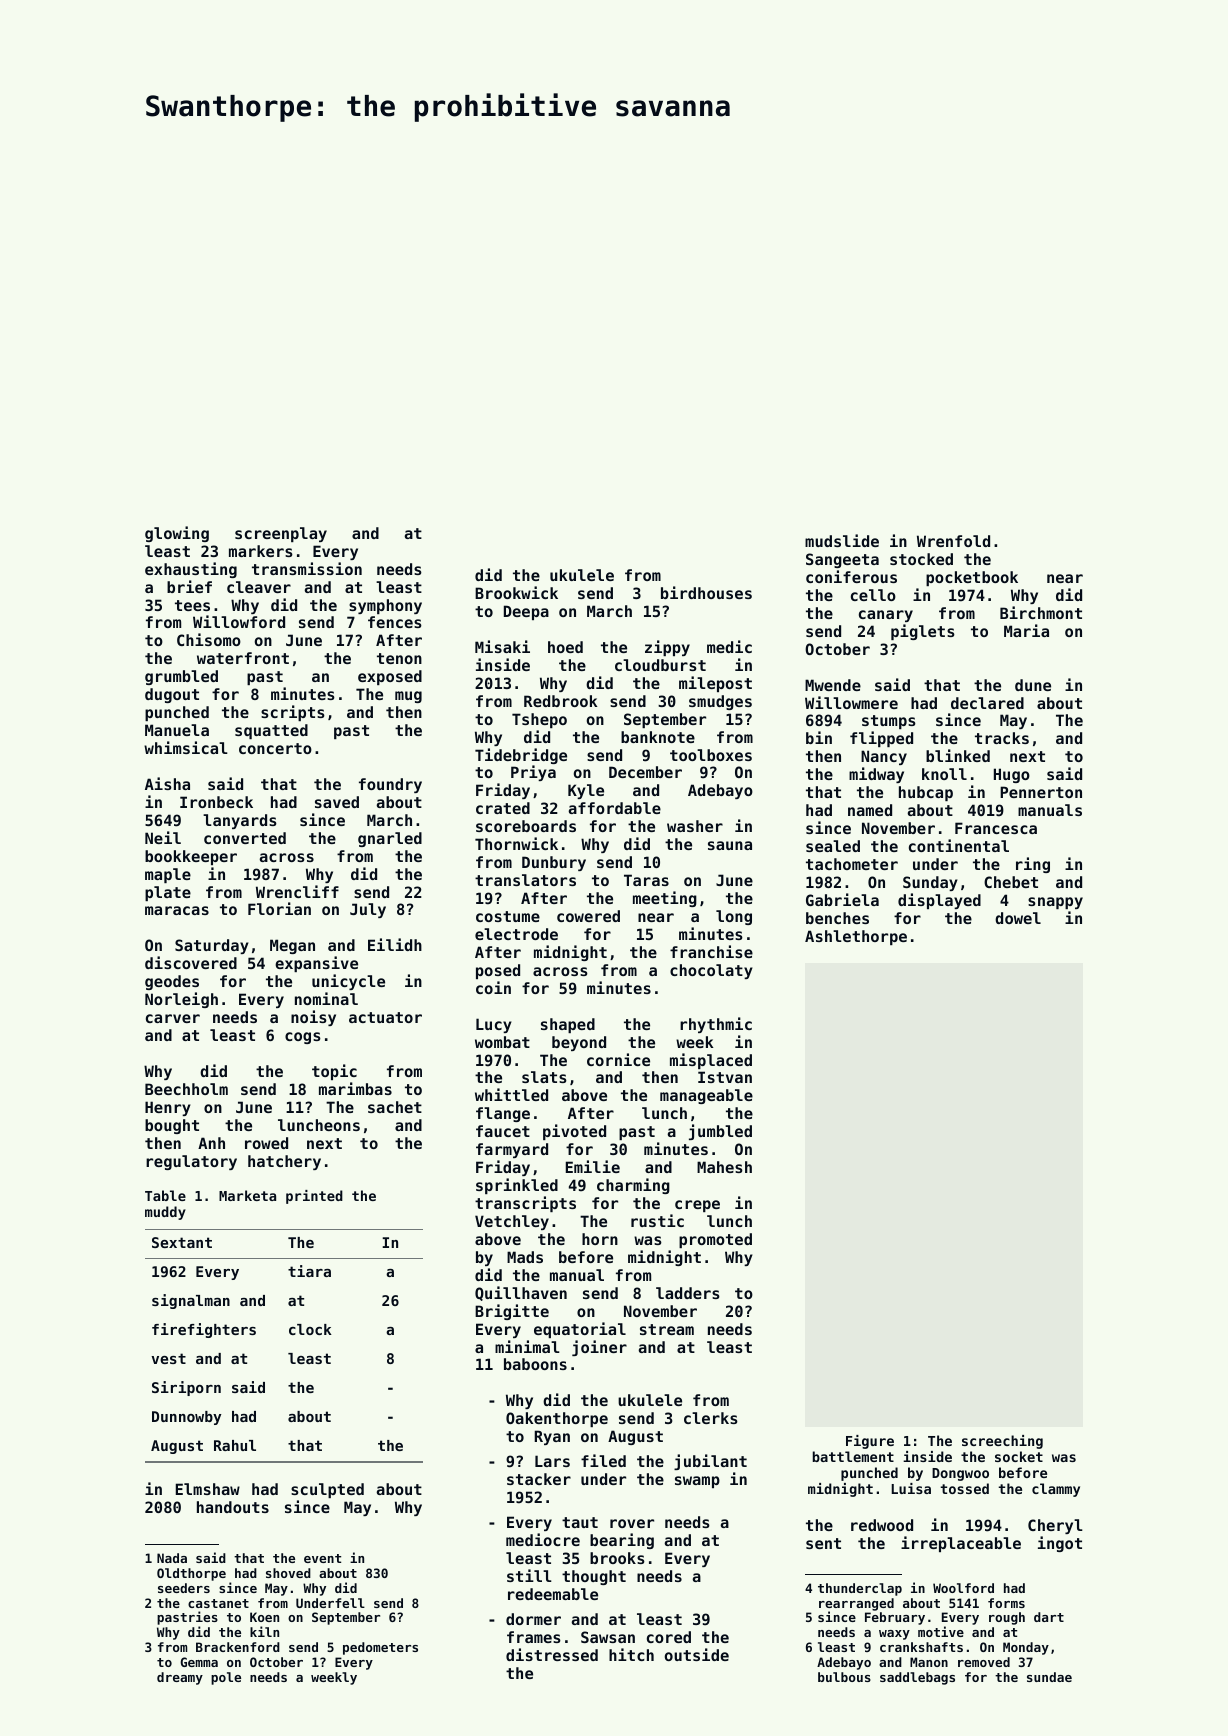 The image size is (1228, 1736). Describe the element at coordinates (181, 1000) in the page. I see `Norleigh` at that location.
